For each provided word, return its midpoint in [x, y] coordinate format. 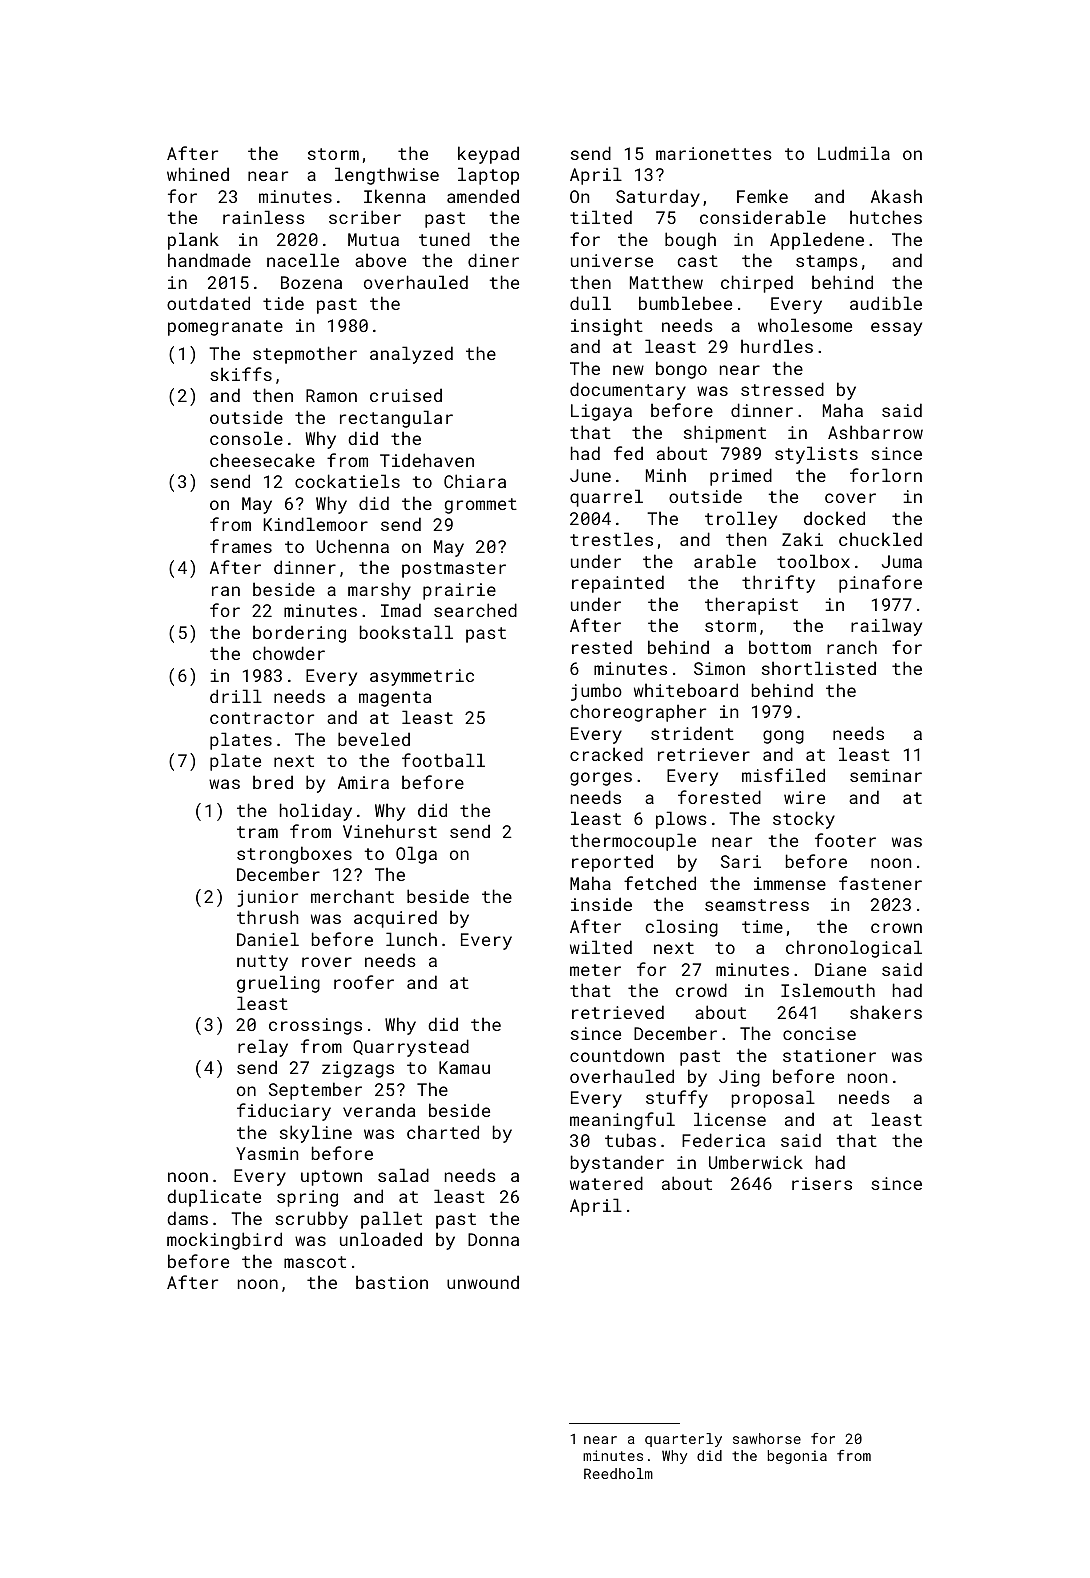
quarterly [683, 1440]
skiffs [241, 374]
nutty [262, 963]
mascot [315, 1262]
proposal [773, 1099]
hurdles [777, 346]
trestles [611, 539]
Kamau [464, 1067]
